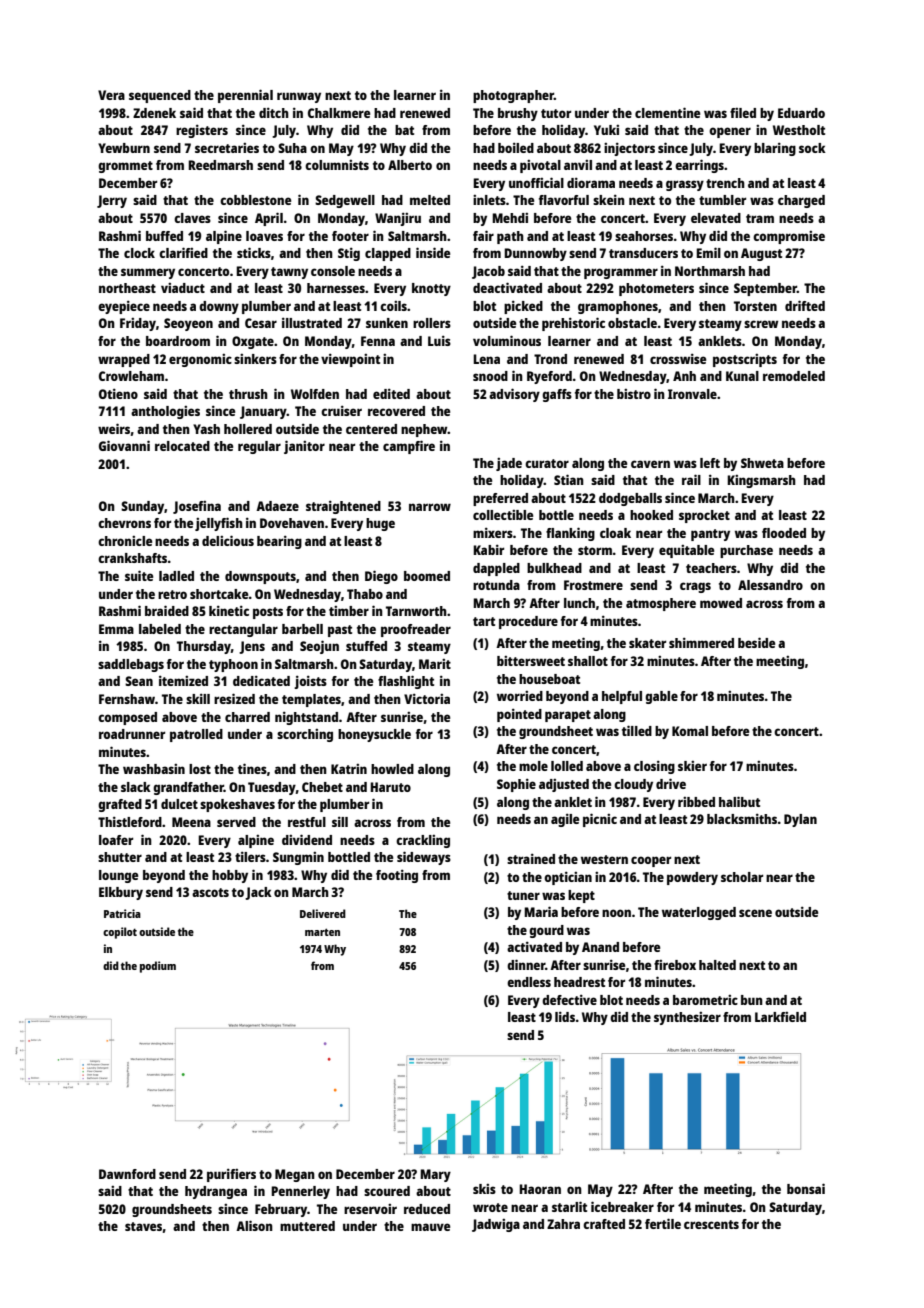 This document has height=1308, width=924. Describe the element at coordinates (337, 165) in the document. I see `columnists` at that location.
